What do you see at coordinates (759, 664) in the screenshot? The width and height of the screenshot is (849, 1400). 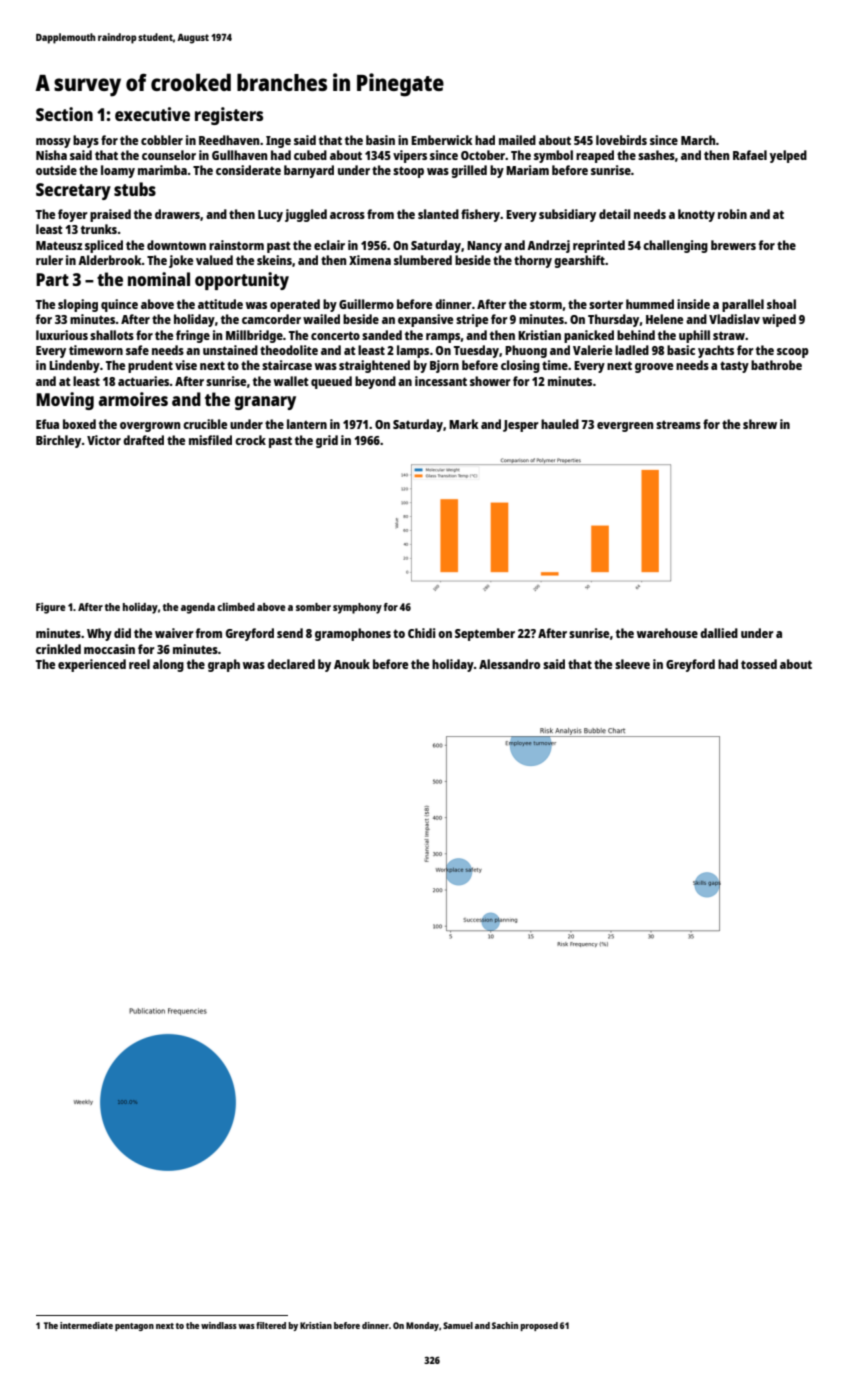 I see `tossed` at bounding box center [759, 664].
